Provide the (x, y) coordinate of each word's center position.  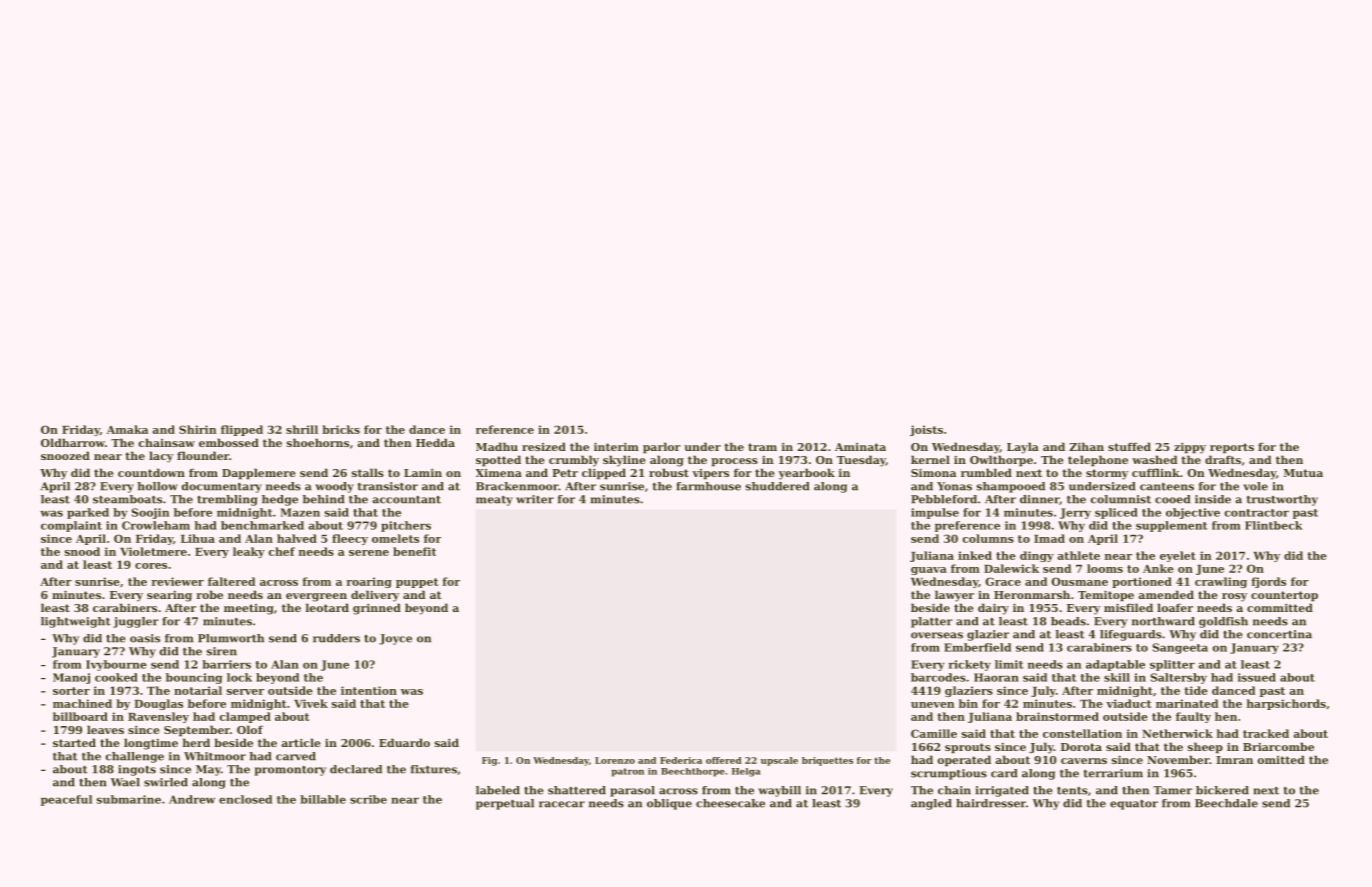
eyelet (1178, 556)
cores (151, 566)
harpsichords (1286, 704)
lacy (161, 457)
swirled (166, 782)
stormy (1107, 474)
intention (369, 690)
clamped (245, 717)
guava (929, 571)
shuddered (777, 486)
